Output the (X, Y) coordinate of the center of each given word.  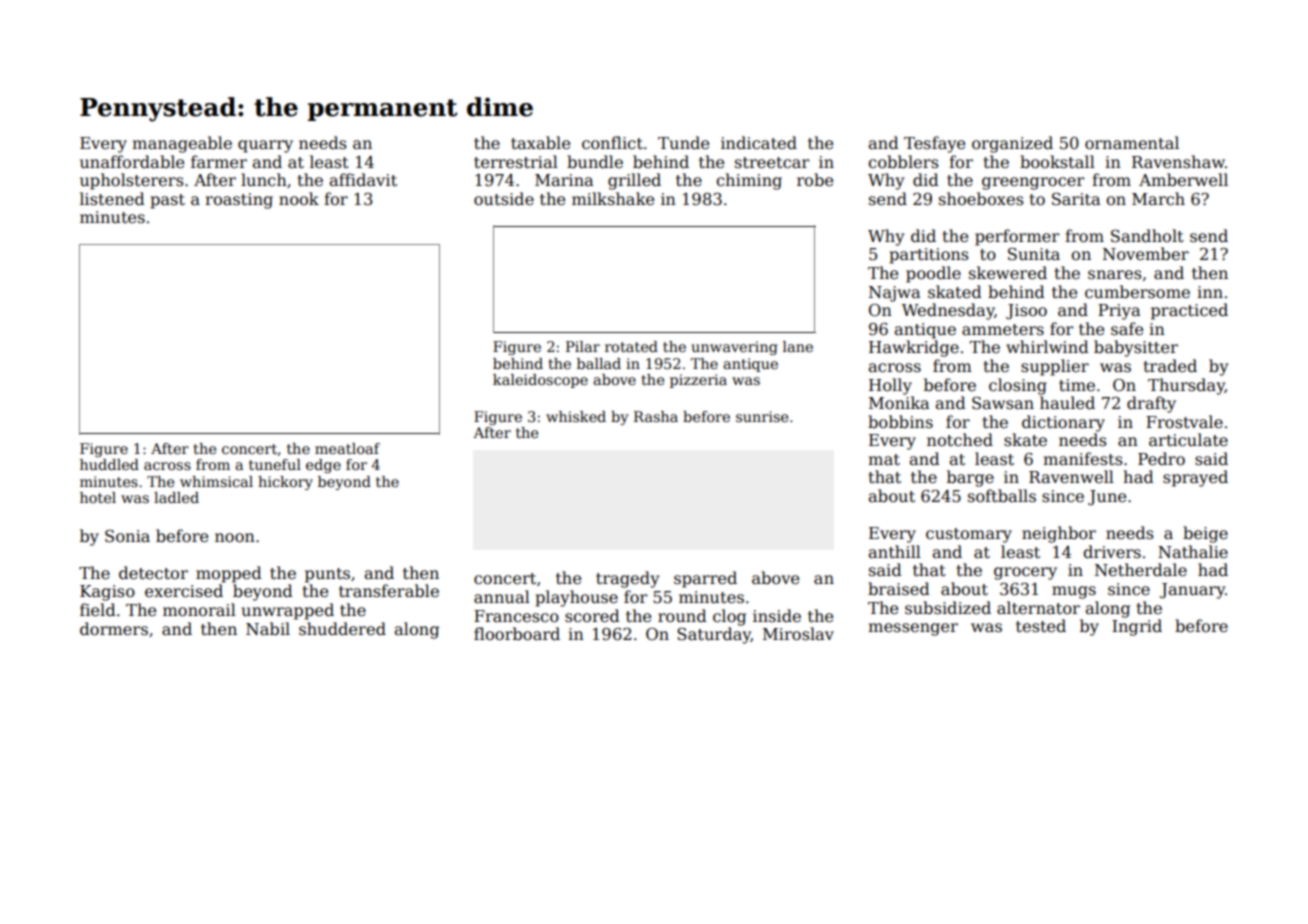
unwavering (734, 348)
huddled (109, 464)
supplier (1055, 367)
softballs (1002, 496)
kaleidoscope (540, 381)
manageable (182, 144)
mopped (229, 574)
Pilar (583, 346)
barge (970, 478)
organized (1012, 144)
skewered (1008, 273)
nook (299, 198)
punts (327, 575)
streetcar (772, 163)
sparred (705, 579)
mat (884, 460)
